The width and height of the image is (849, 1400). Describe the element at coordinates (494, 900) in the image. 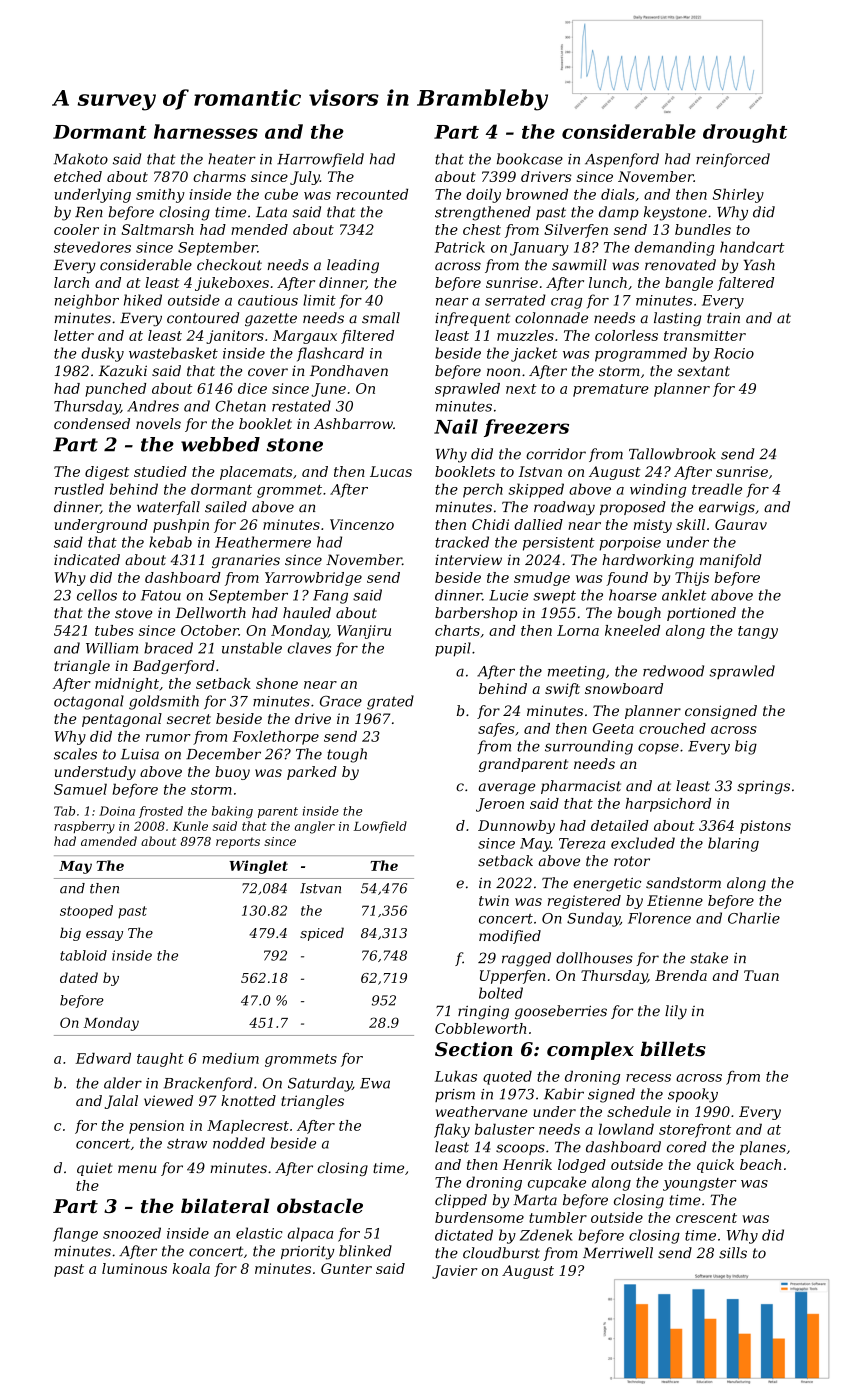

I see `twin` at that location.
